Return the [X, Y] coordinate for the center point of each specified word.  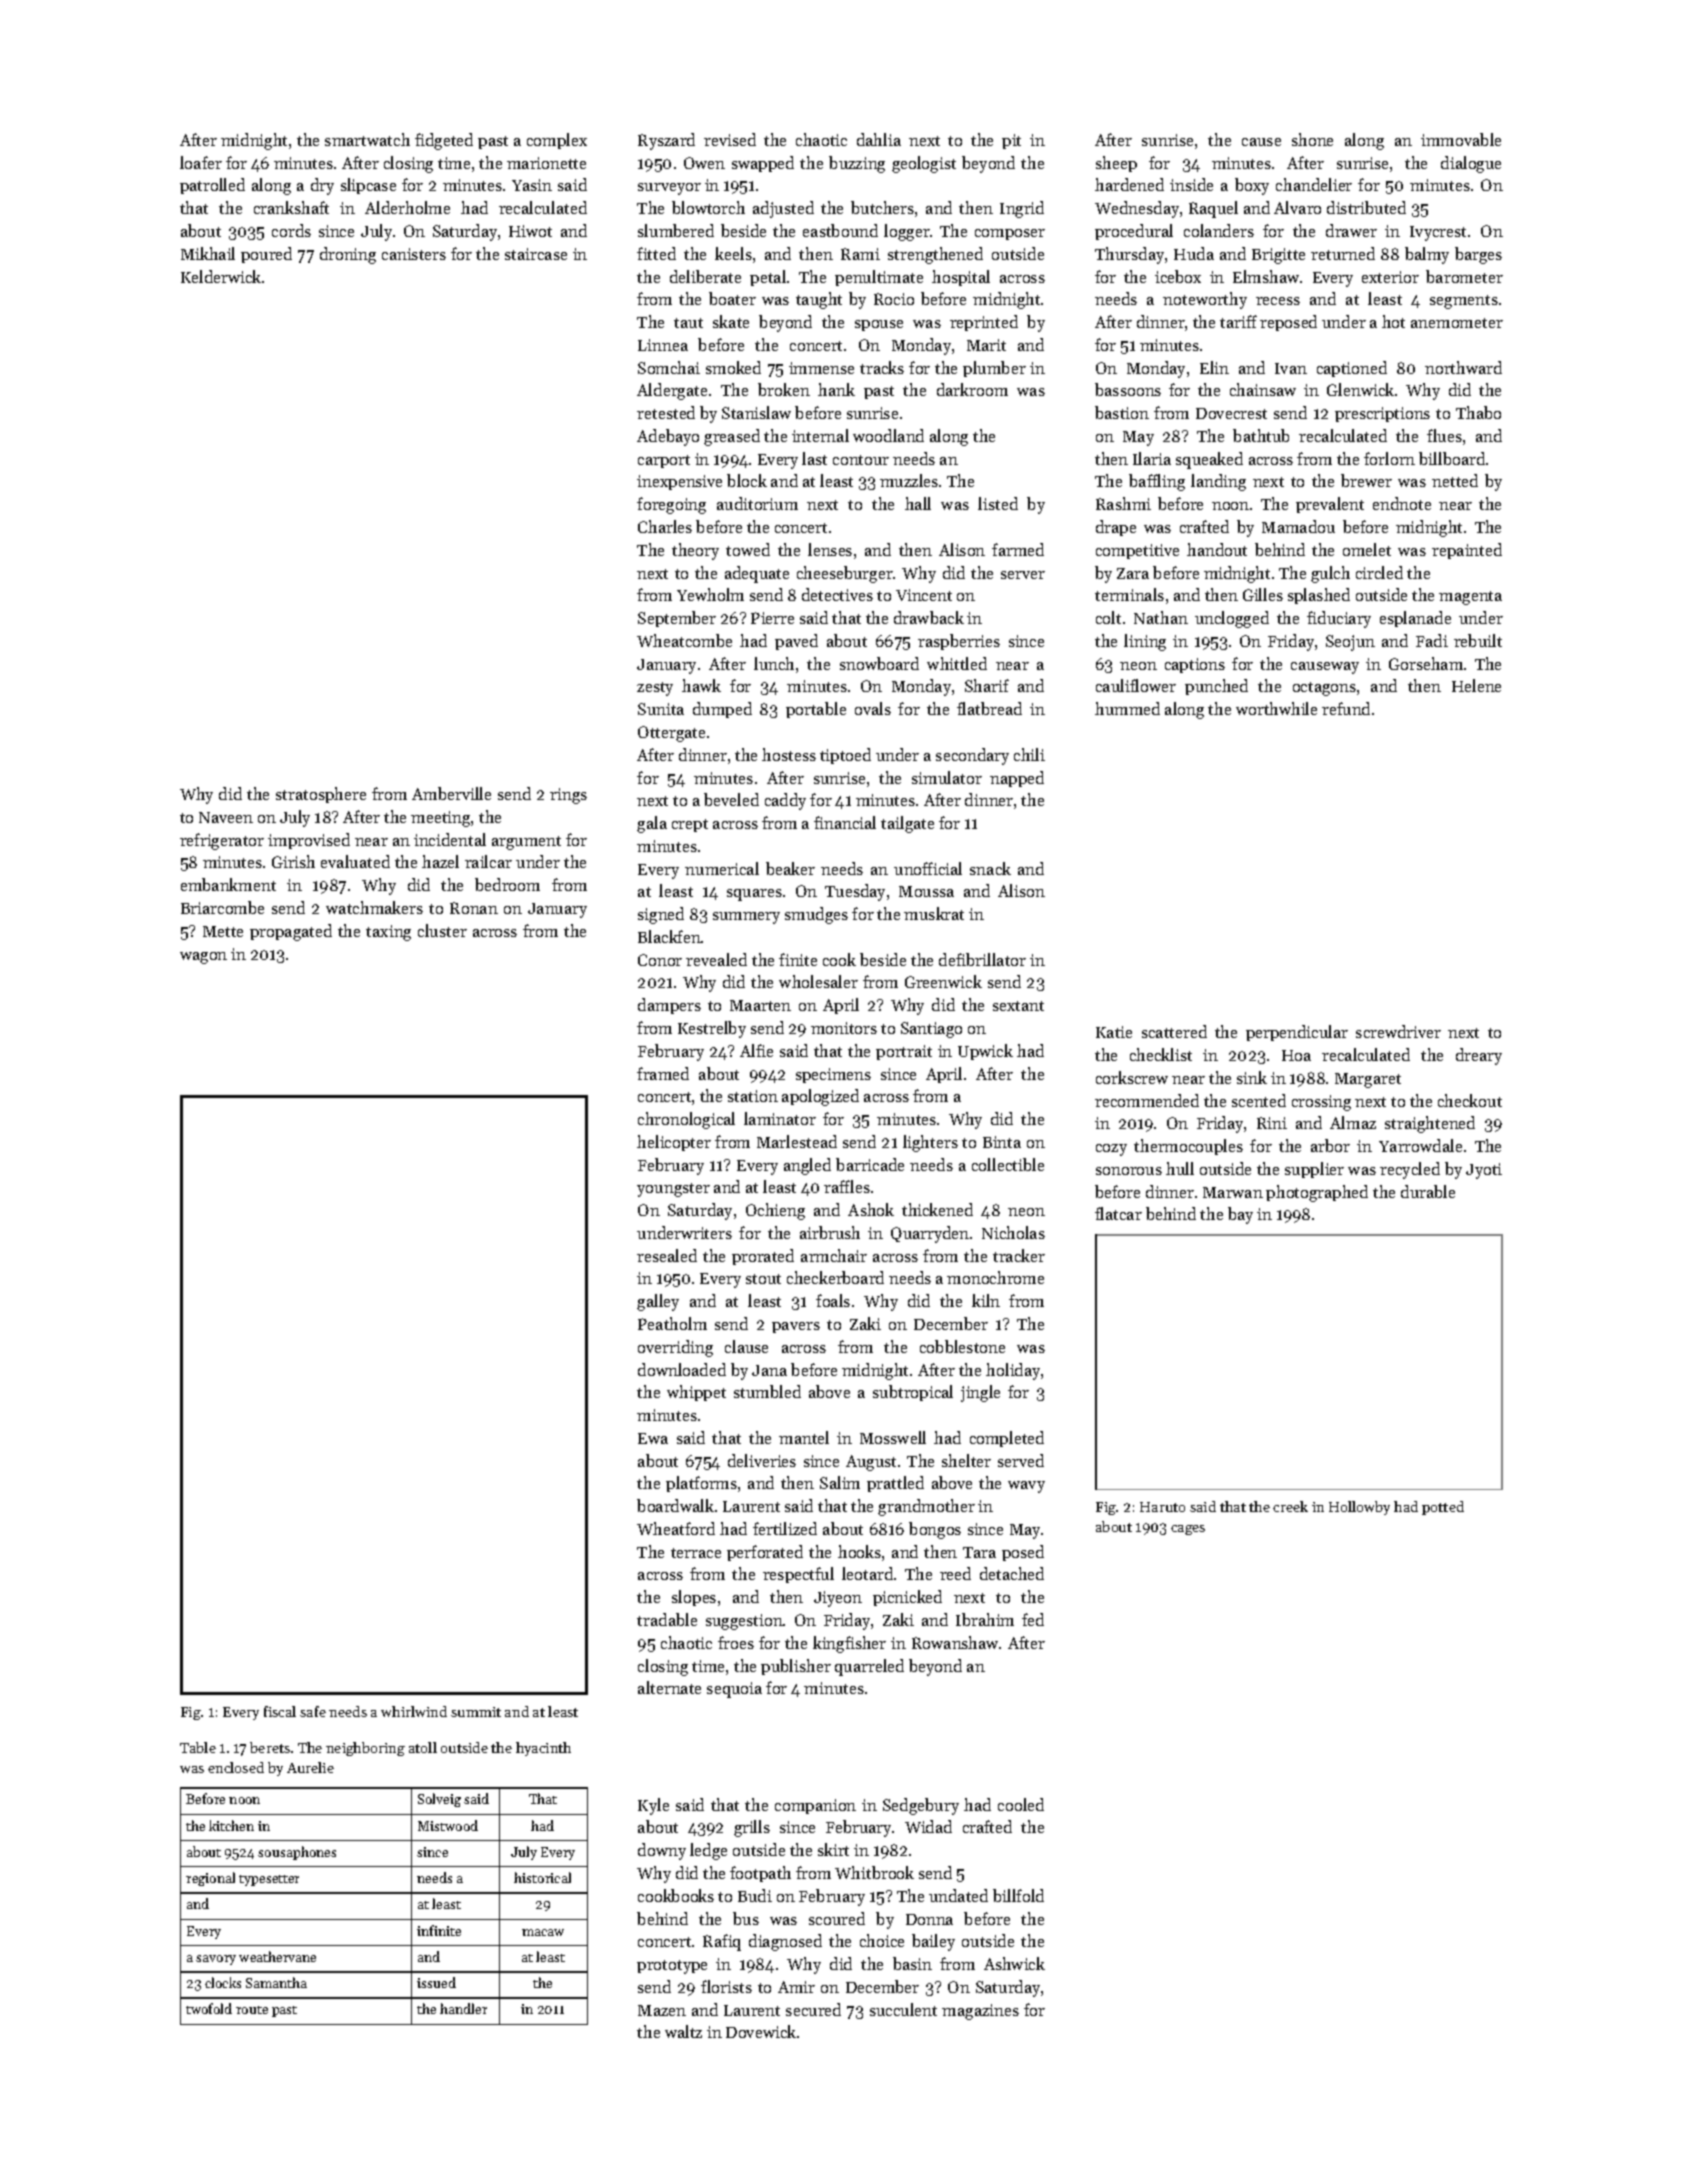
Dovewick [761, 2031]
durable [1428, 1191]
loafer [201, 162]
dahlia [879, 139]
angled [807, 1166]
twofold [209, 2008]
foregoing [671, 505]
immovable [1461, 139]
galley [658, 1302]
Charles [665, 526]
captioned [1352, 369]
